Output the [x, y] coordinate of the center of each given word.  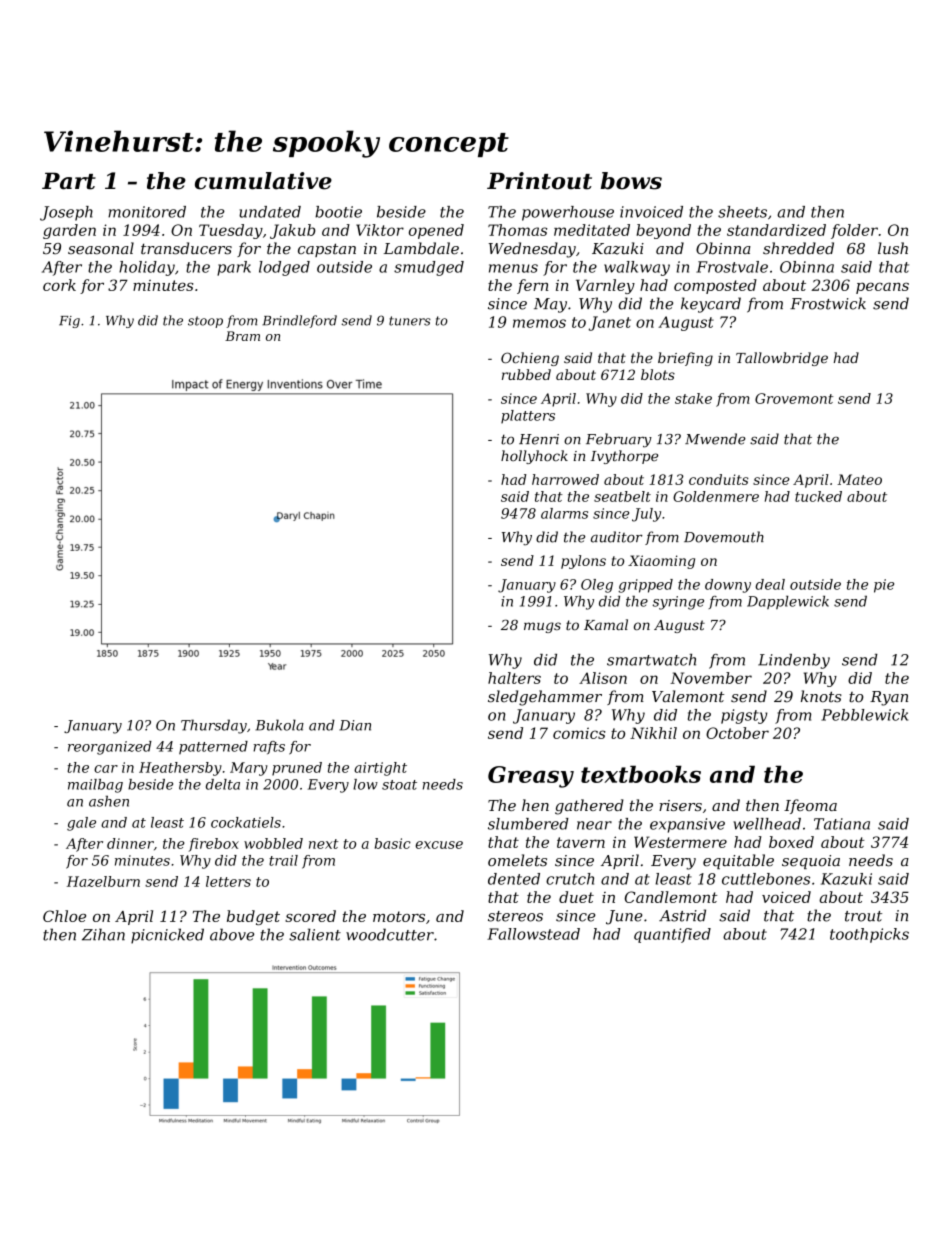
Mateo [859, 479]
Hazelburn [103, 881]
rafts [269, 747]
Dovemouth [724, 537]
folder [854, 231]
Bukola [279, 725]
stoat [399, 785]
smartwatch [651, 660]
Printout [539, 181]
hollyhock [534, 457]
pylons [583, 562]
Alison [603, 678]
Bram [242, 336]
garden [69, 231]
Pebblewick [864, 715]
